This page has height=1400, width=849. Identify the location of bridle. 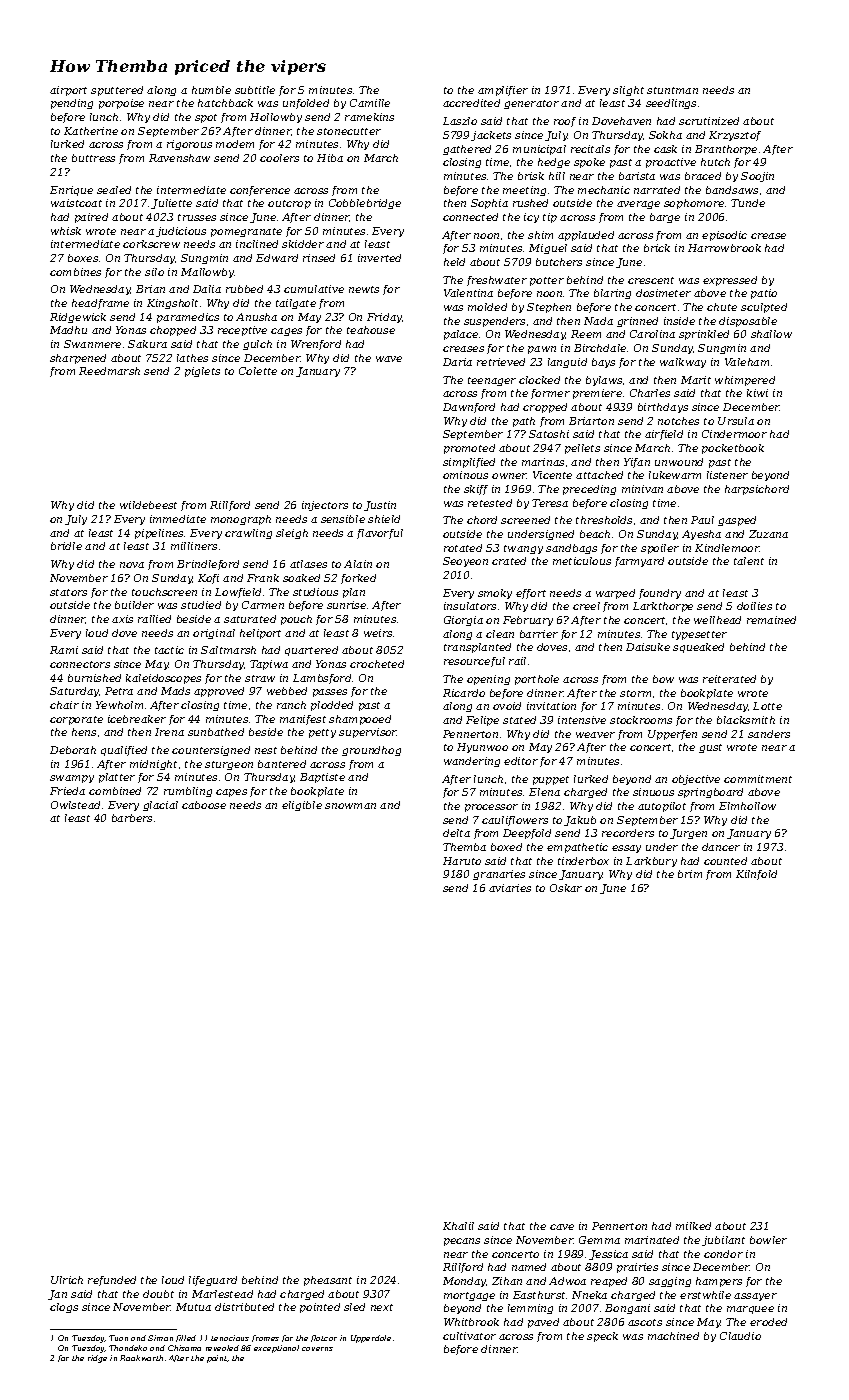
(66, 546).
